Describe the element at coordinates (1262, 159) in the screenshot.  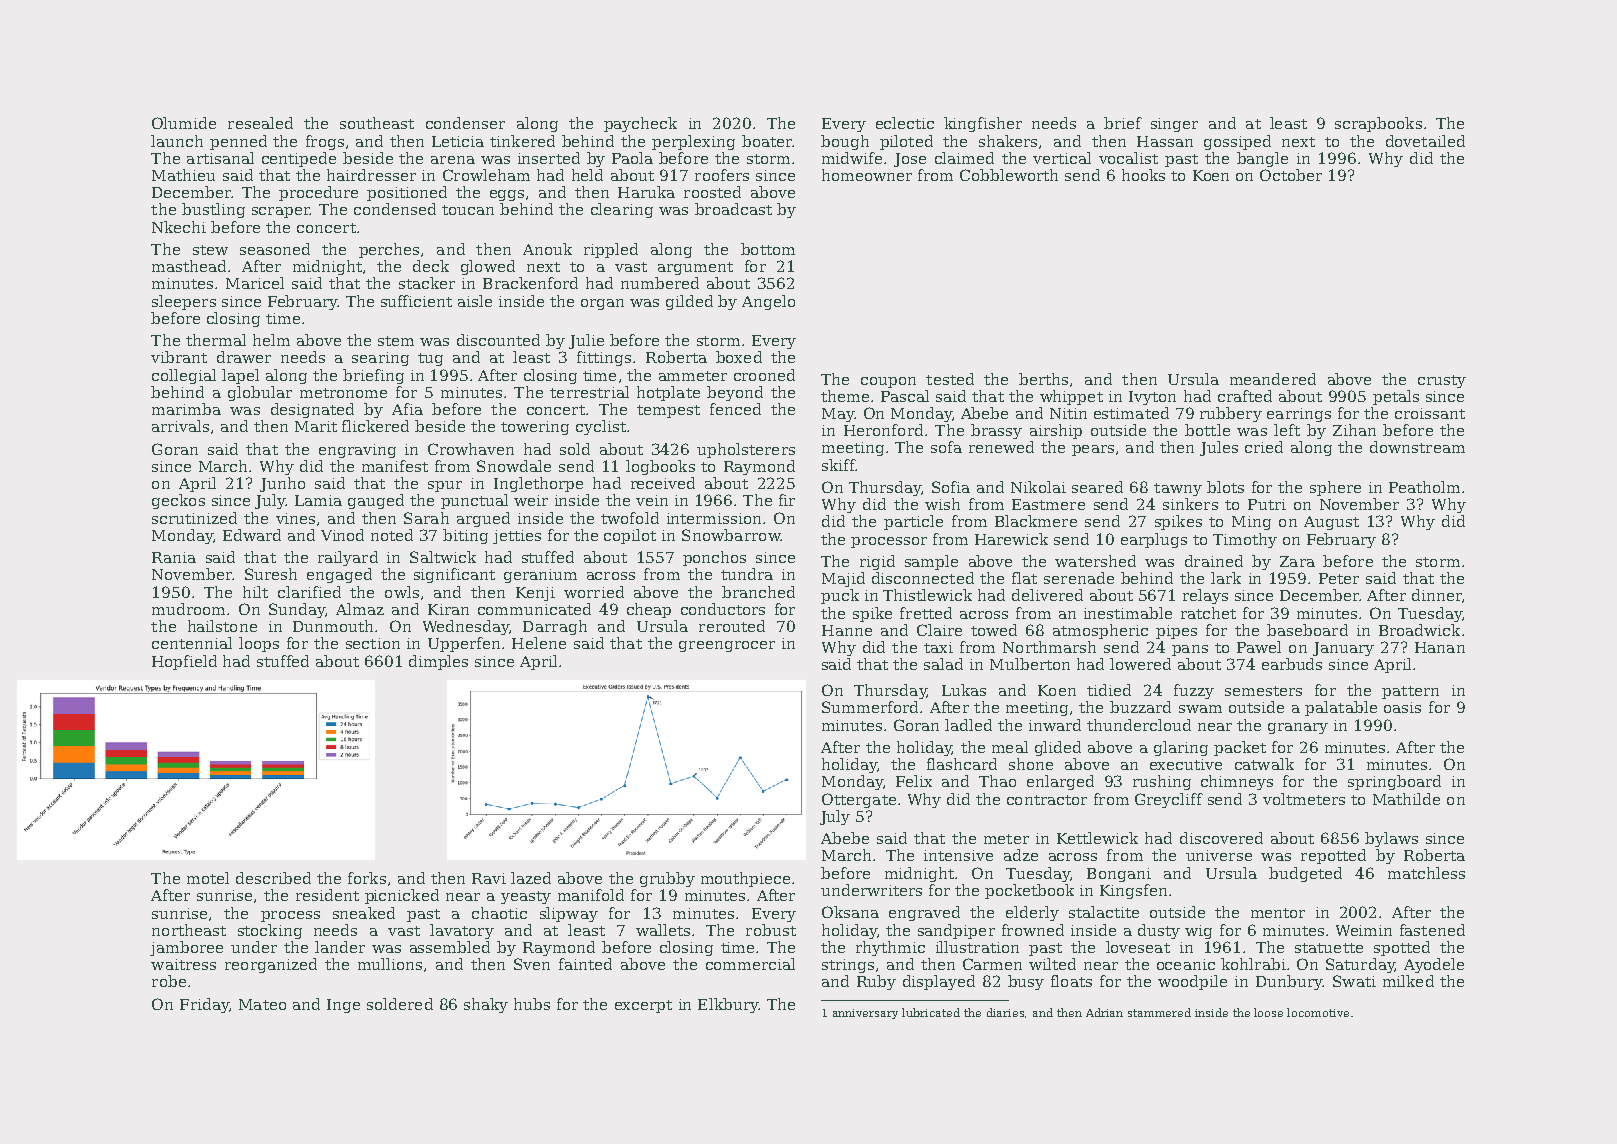
I see `bangle` at that location.
